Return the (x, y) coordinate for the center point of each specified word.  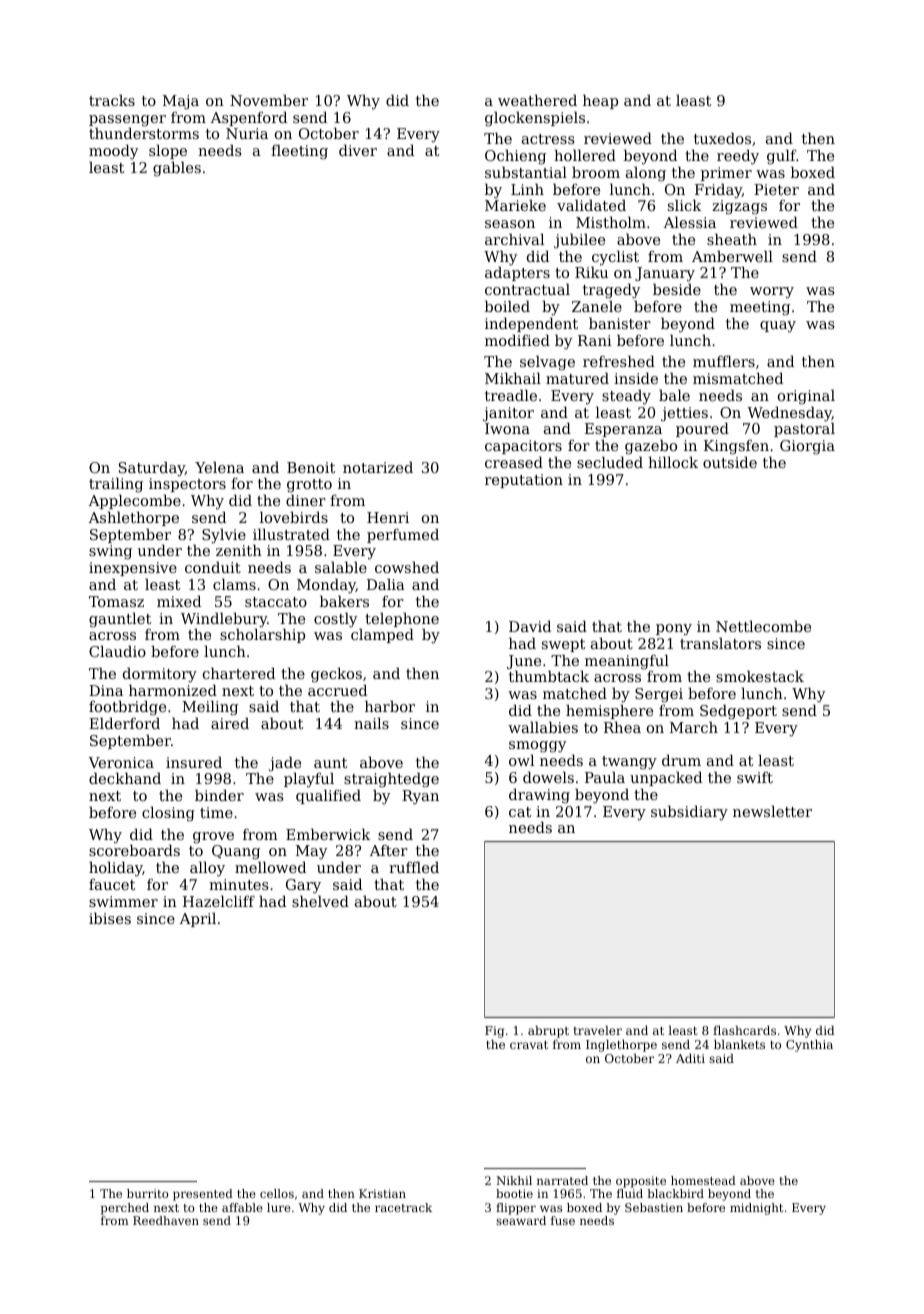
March (694, 727)
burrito (147, 1193)
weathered (537, 100)
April (197, 919)
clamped (382, 635)
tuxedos (722, 138)
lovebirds (294, 517)
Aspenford (248, 118)
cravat (529, 1045)
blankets (739, 1044)
